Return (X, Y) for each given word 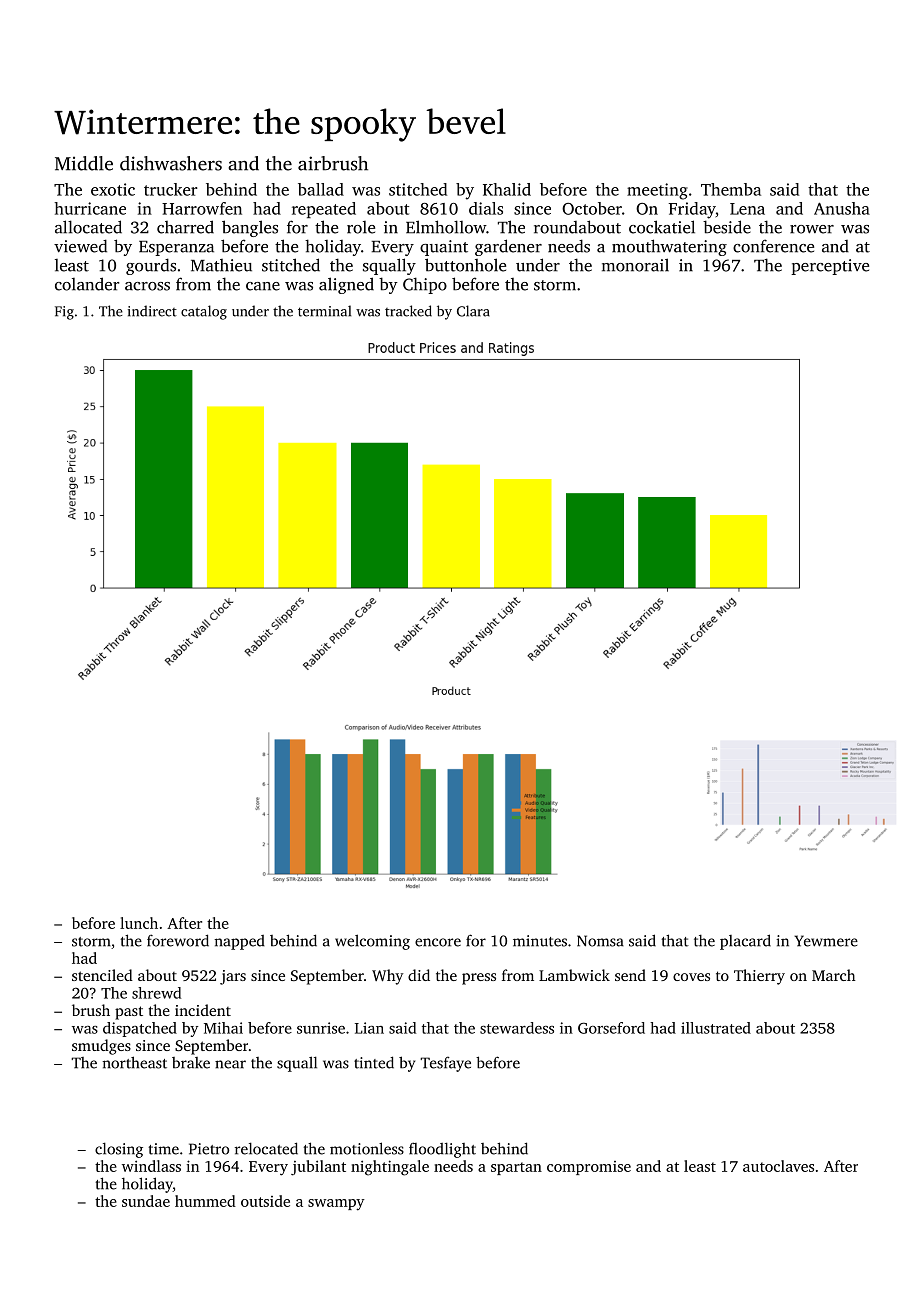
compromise (589, 1168)
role (361, 227)
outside (265, 1201)
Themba (731, 189)
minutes (540, 941)
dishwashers (171, 163)
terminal (324, 311)
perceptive (830, 267)
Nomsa (600, 941)
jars (233, 977)
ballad (321, 189)
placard (745, 942)
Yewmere (826, 941)
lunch (139, 923)
